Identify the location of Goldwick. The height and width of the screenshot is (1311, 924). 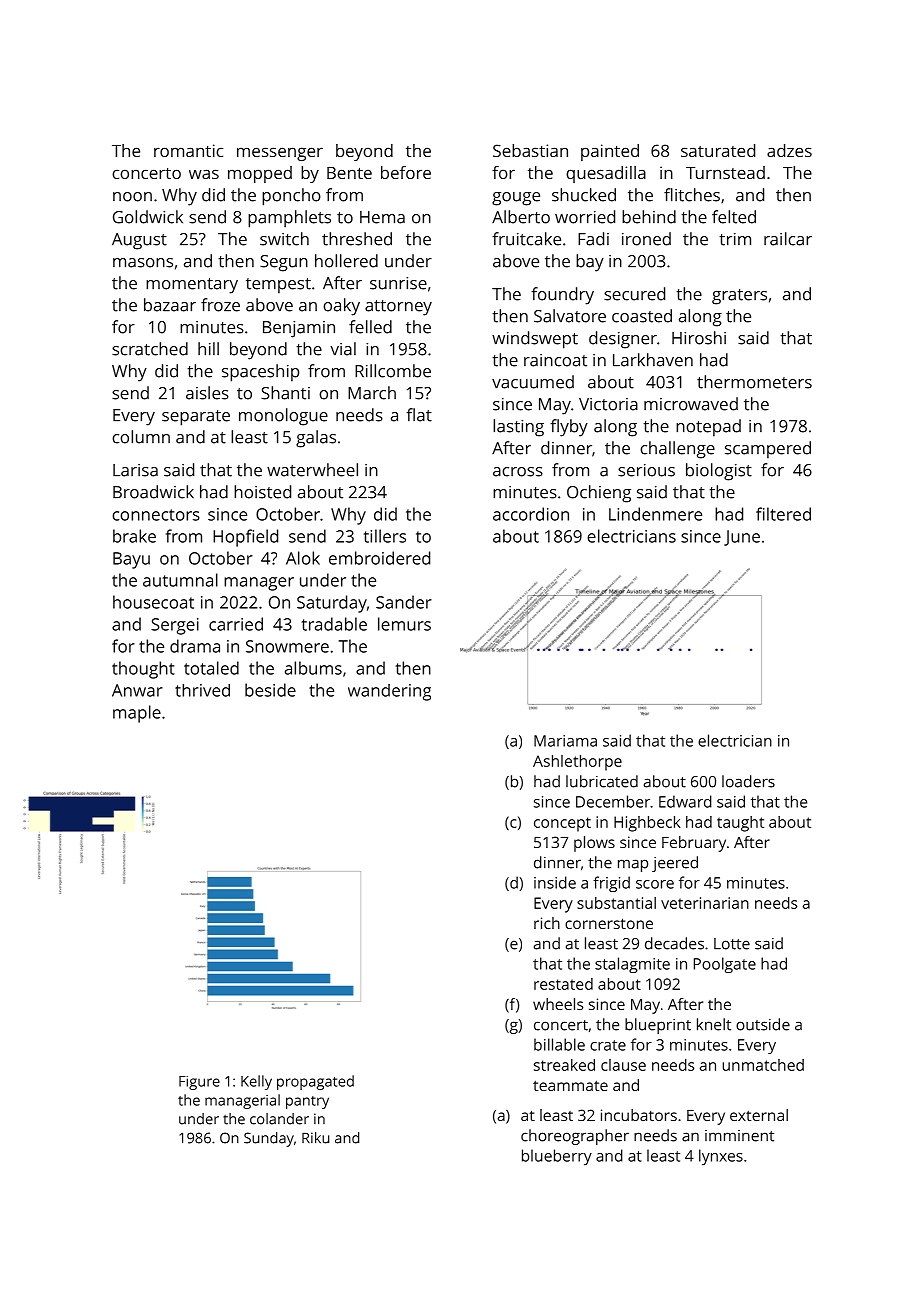
(148, 217).
